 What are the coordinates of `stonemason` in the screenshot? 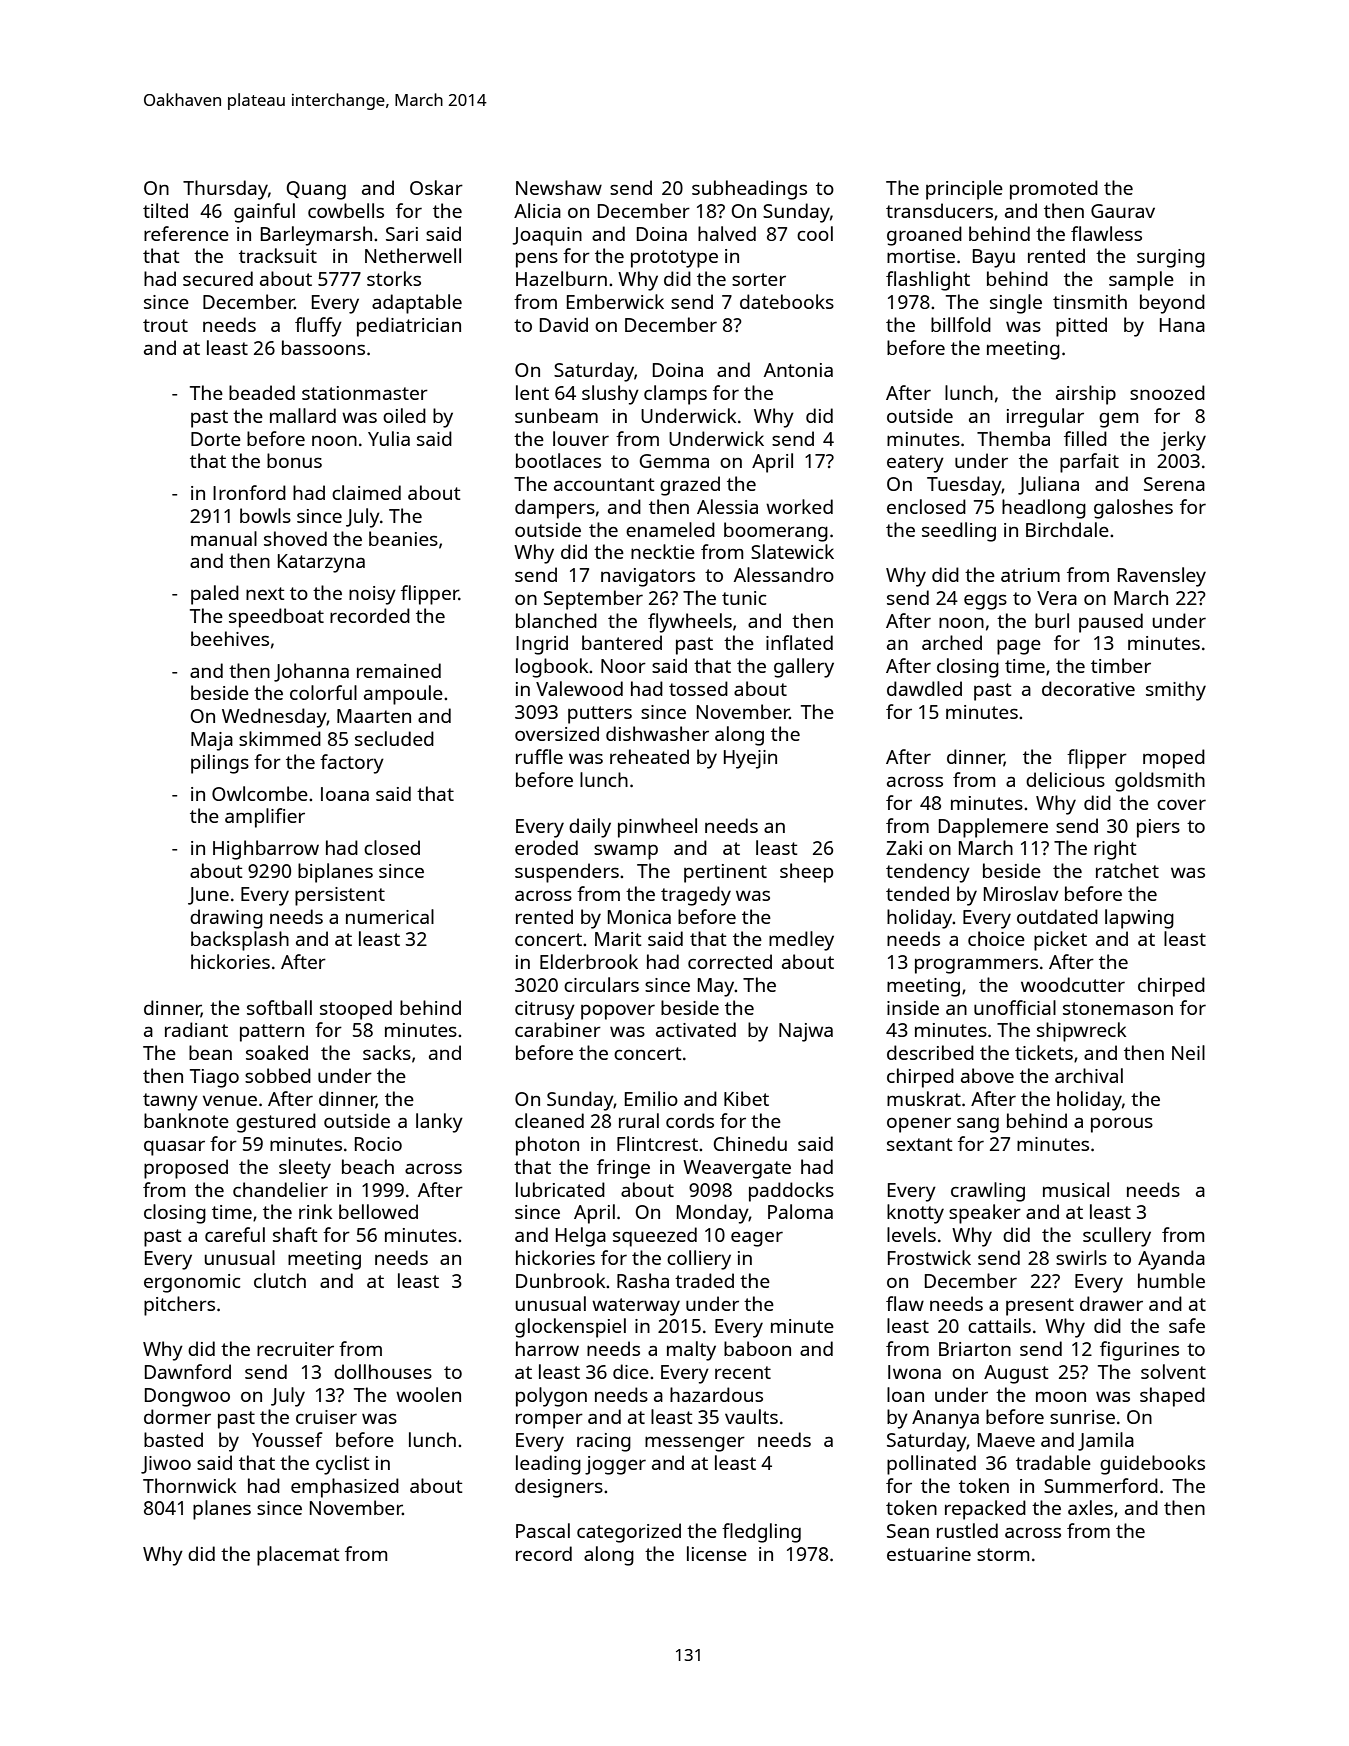 It's located at (1118, 1008).
